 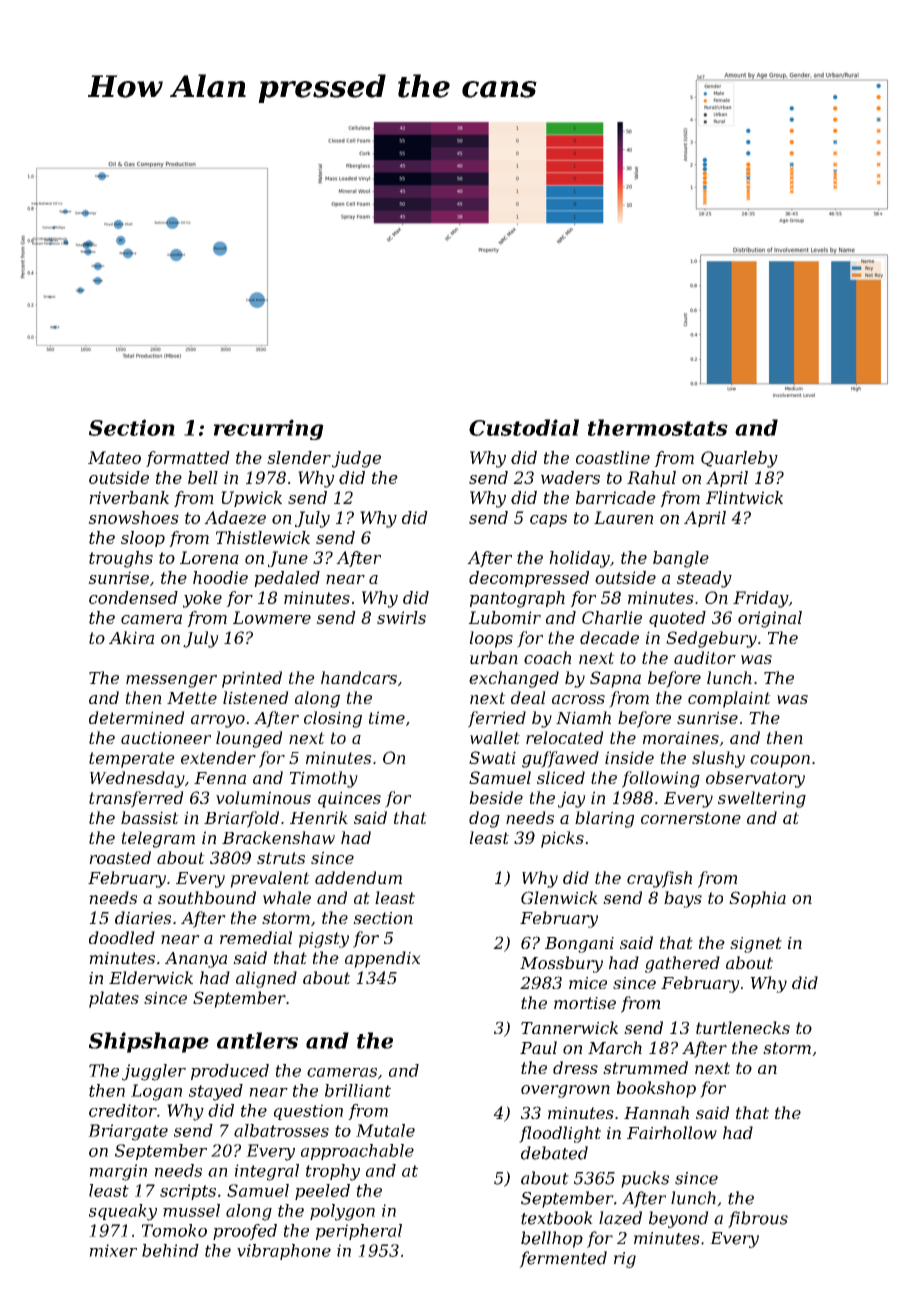 What do you see at coordinates (170, 1250) in the screenshot?
I see `behind` at bounding box center [170, 1250].
